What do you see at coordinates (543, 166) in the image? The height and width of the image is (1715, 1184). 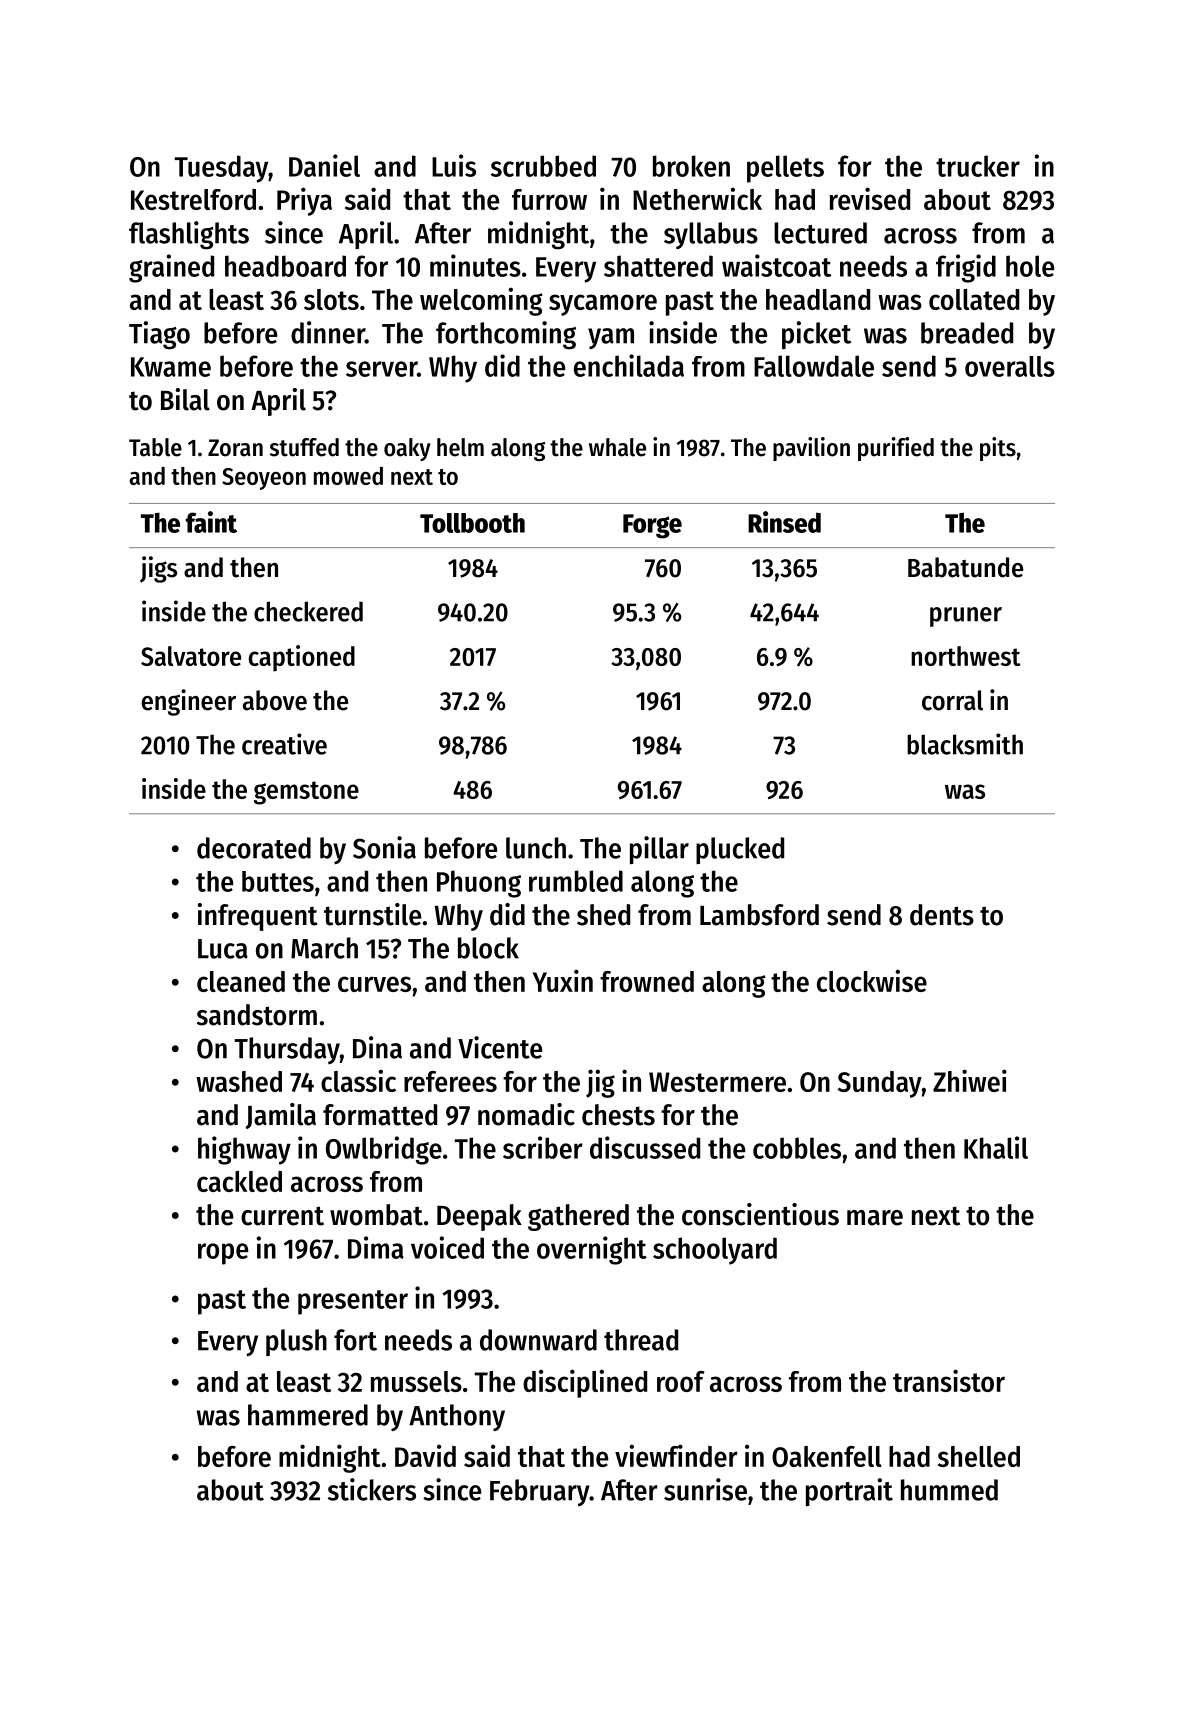 I see `scrubbed` at bounding box center [543, 166].
